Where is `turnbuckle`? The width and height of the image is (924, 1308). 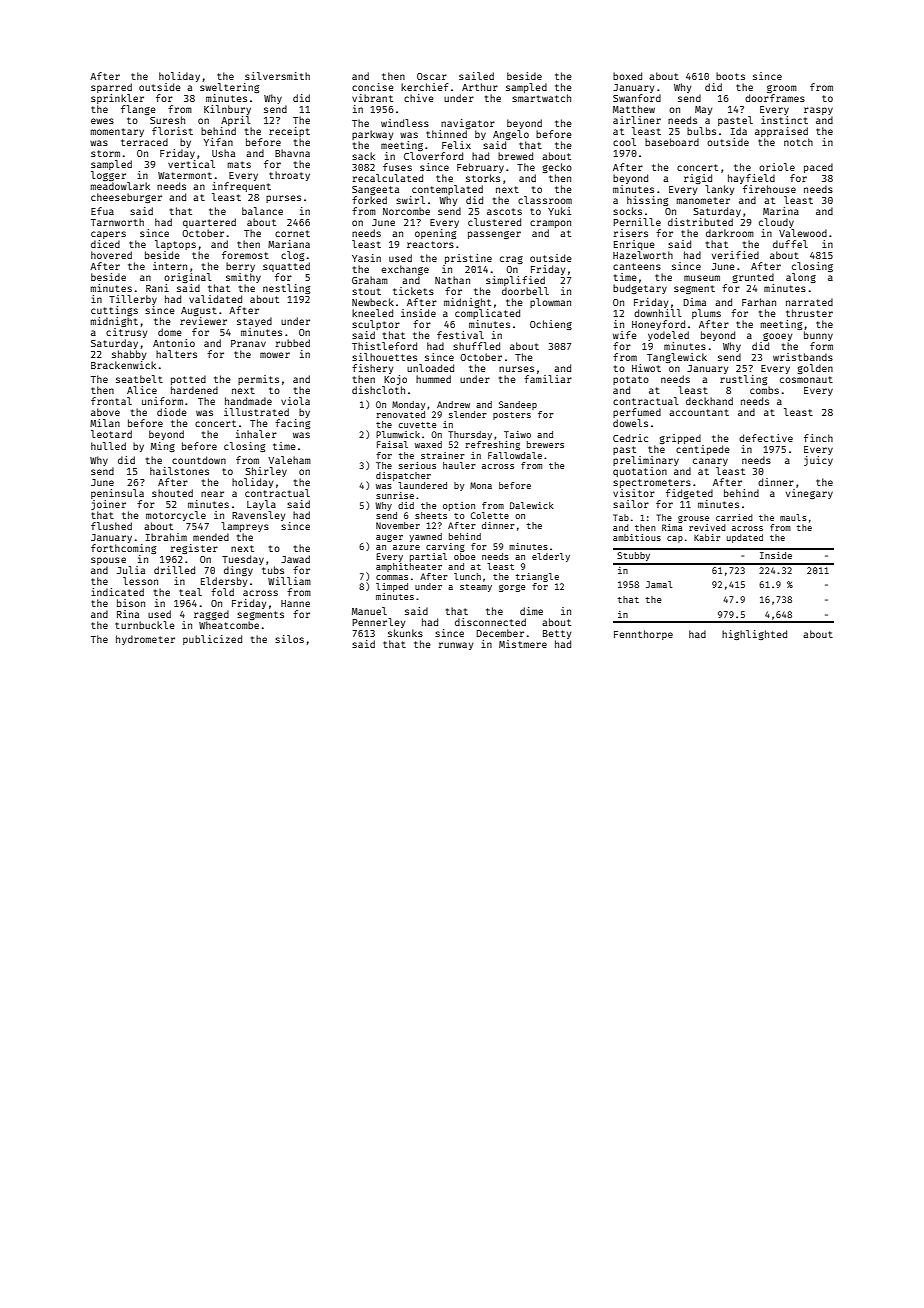
turnbuckle is located at coordinates (145, 625).
